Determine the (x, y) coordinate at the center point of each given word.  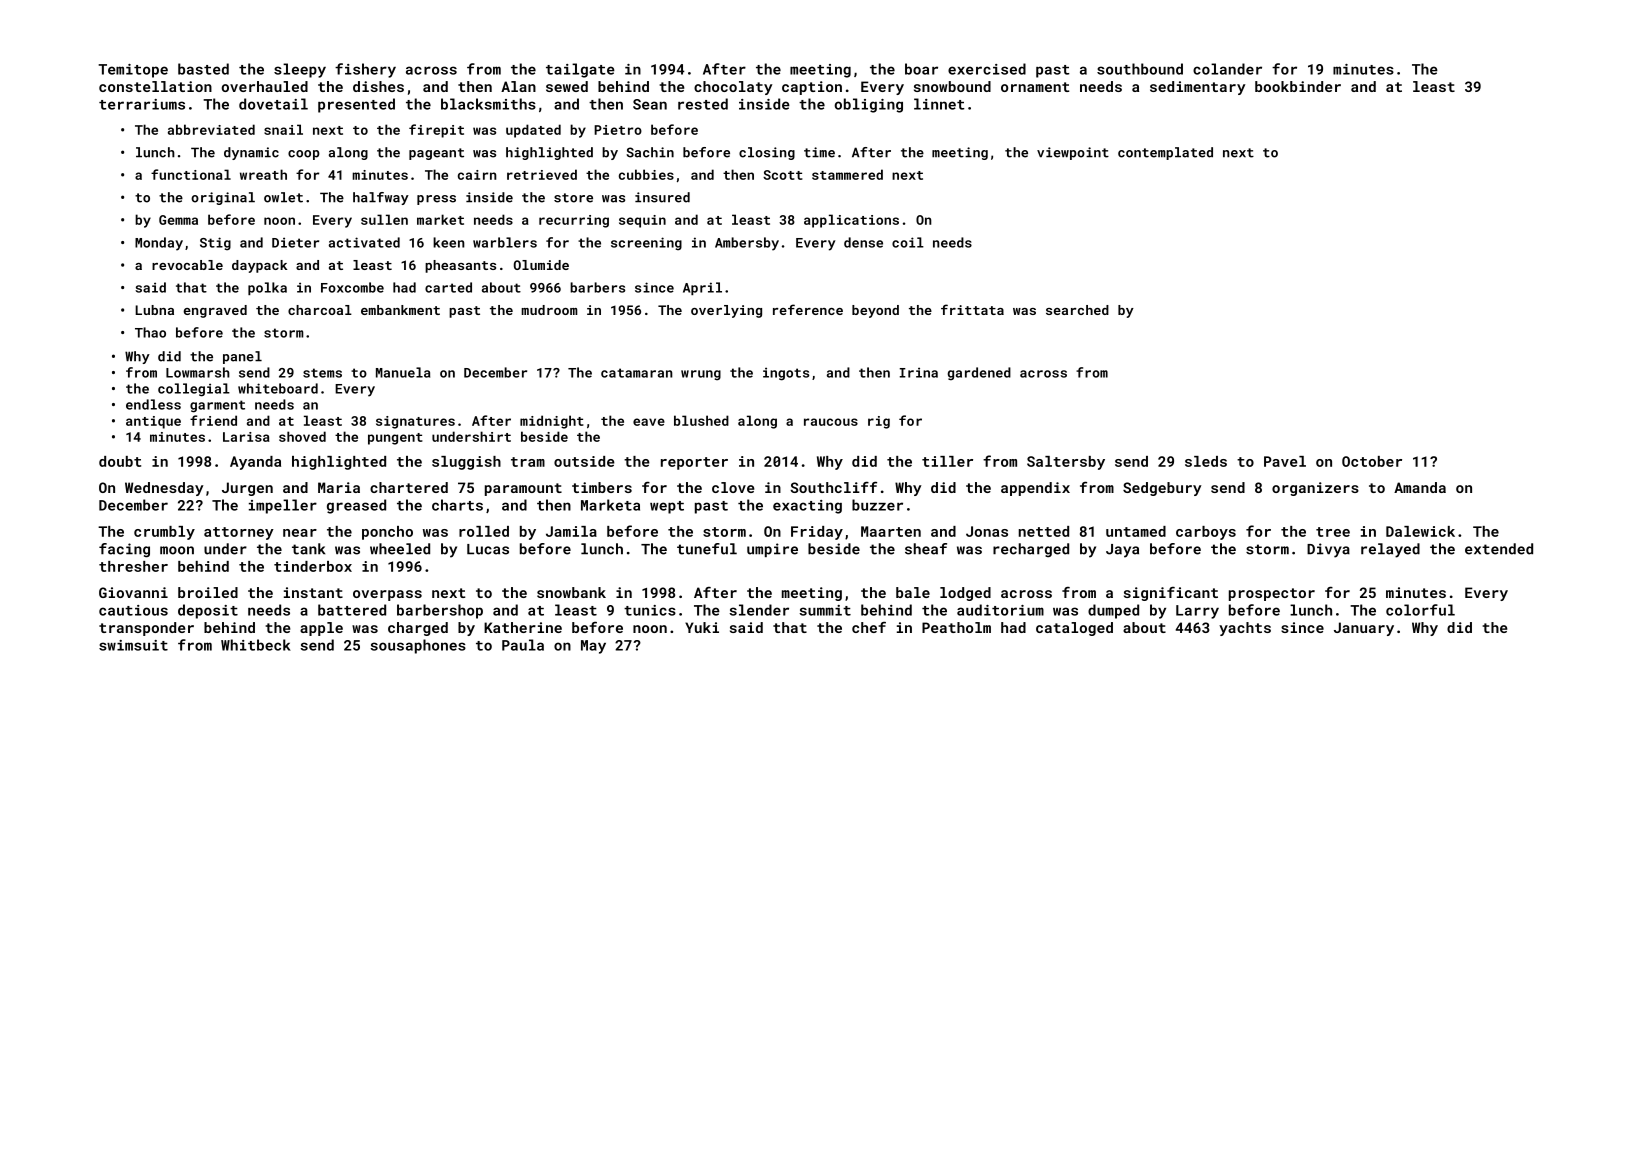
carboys (1206, 533)
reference (808, 309)
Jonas (987, 531)
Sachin (650, 152)
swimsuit (133, 645)
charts (457, 505)
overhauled (265, 86)
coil (908, 242)
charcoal (320, 310)
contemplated (1165, 153)
